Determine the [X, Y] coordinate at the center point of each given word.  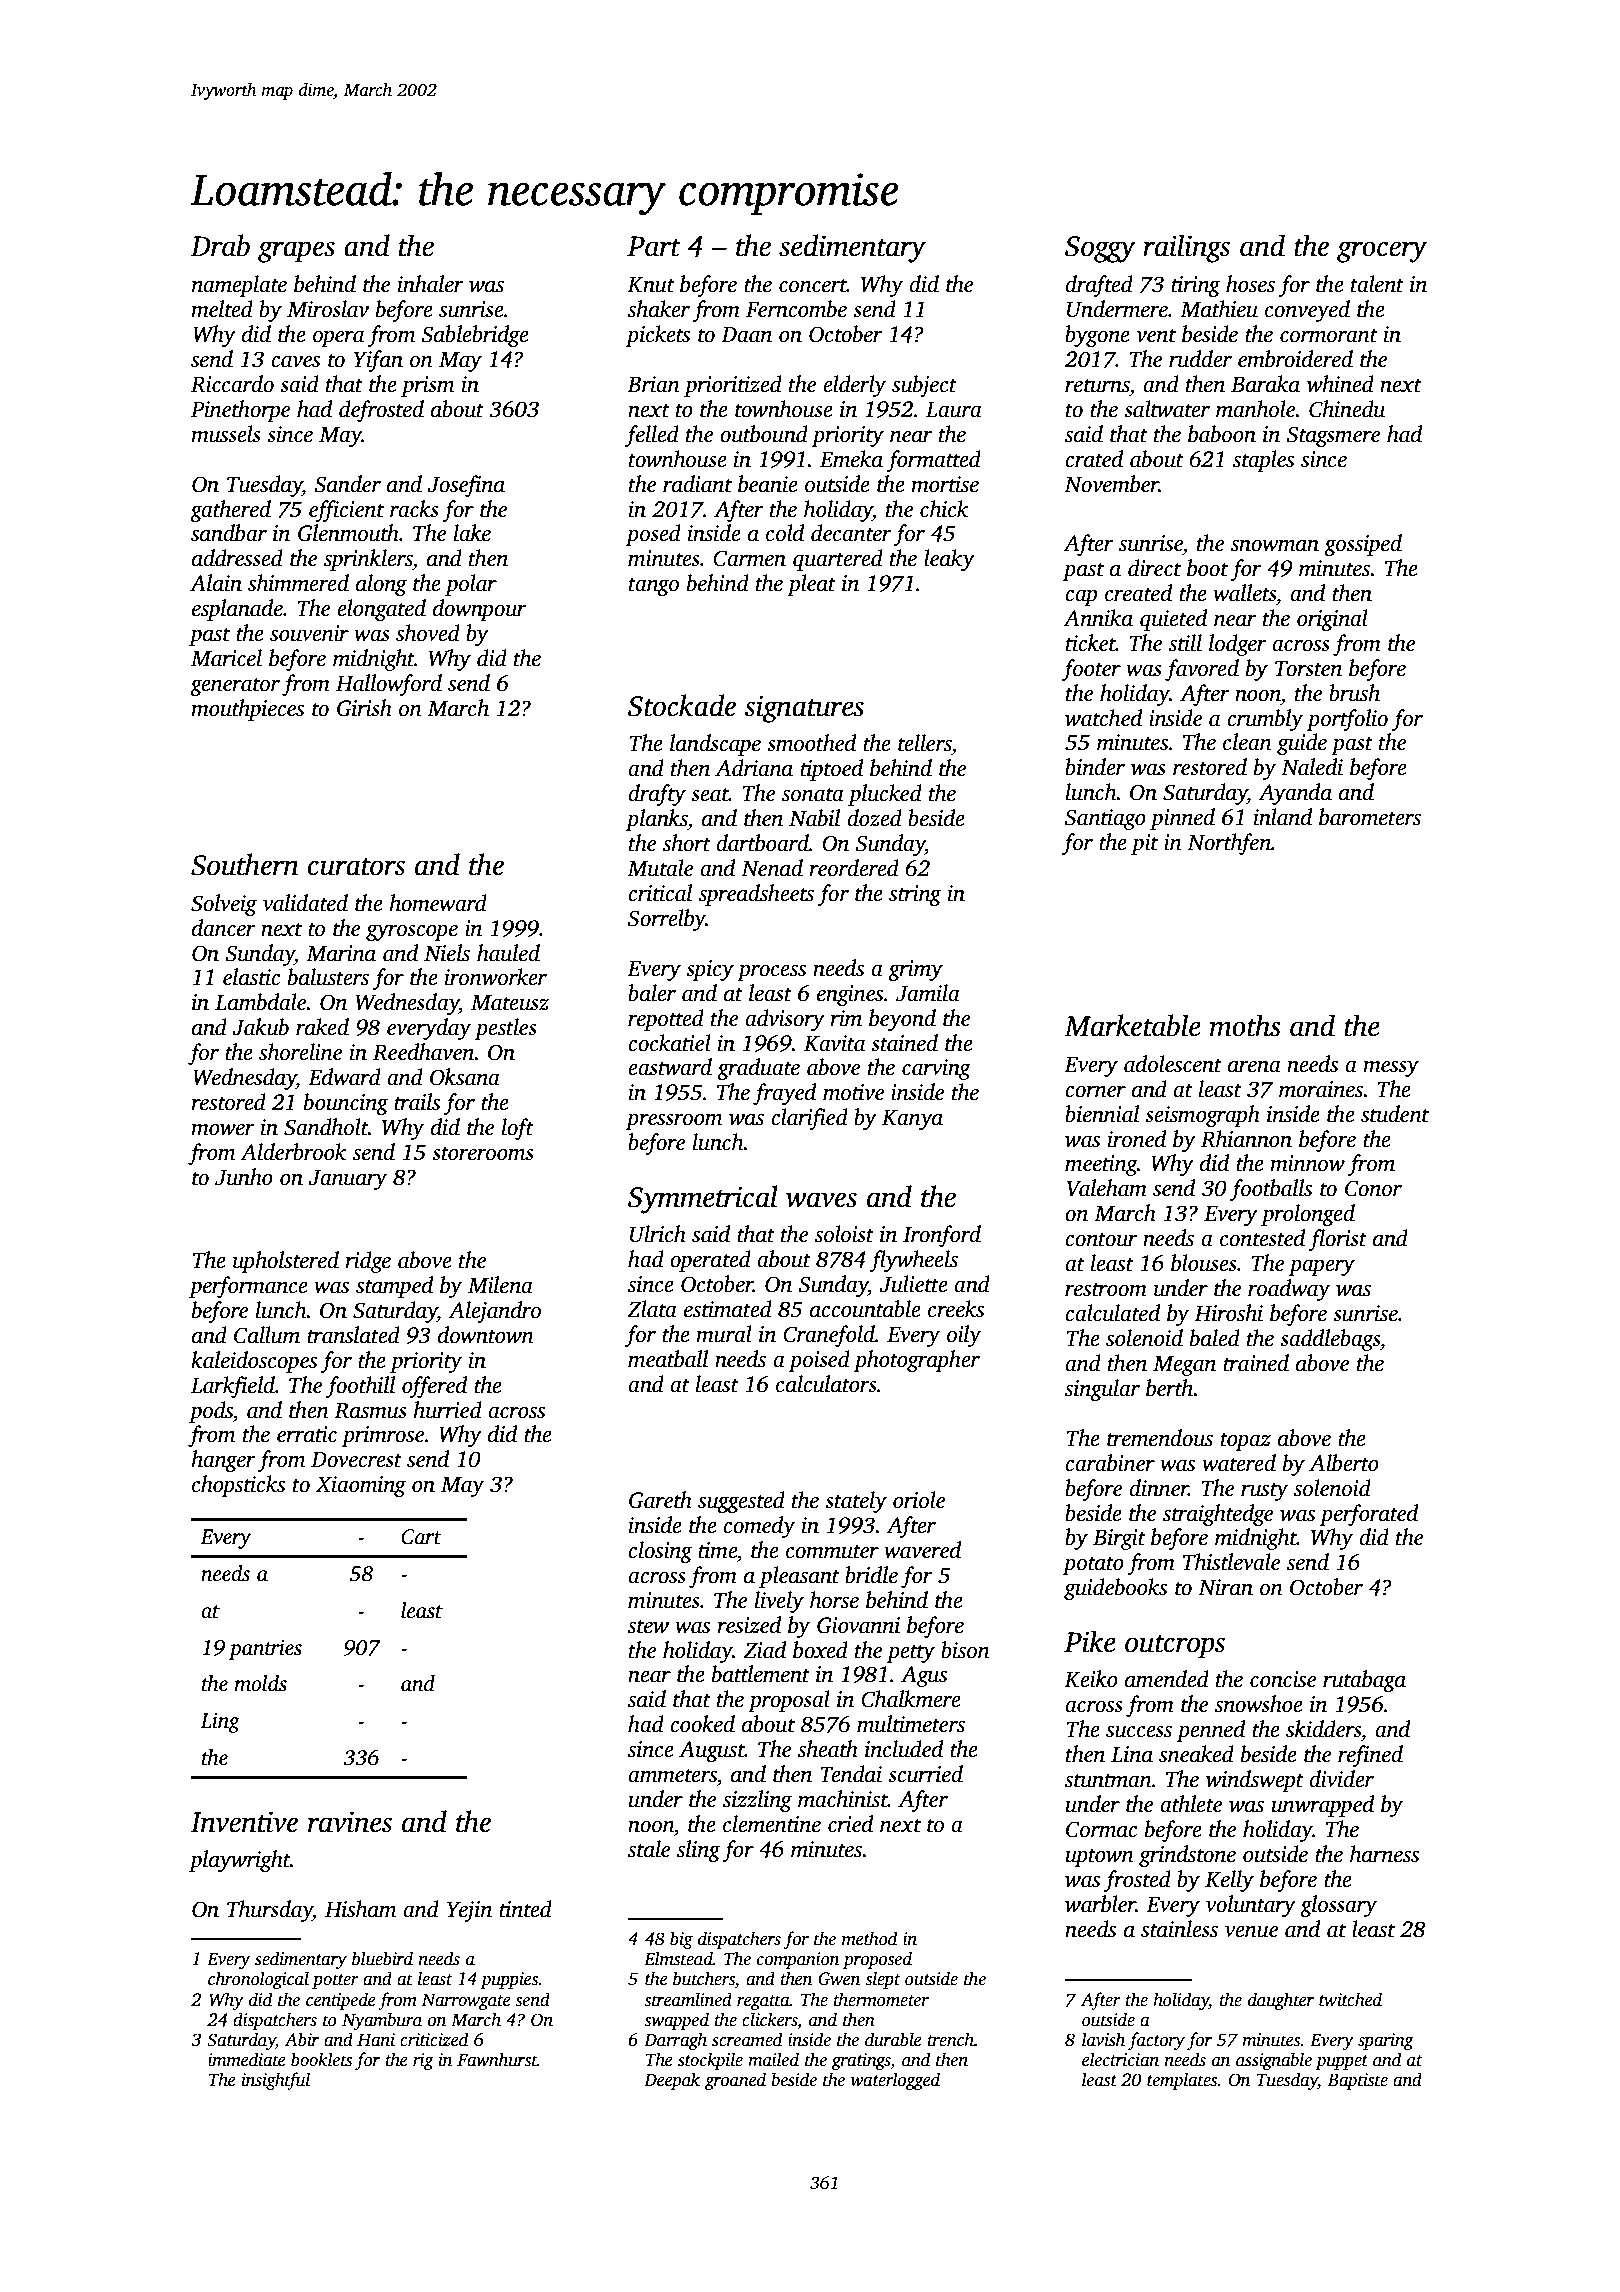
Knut [651, 285]
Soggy [1100, 249]
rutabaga [1364, 1681]
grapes [296, 252]
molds [260, 1683]
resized [749, 1625]
